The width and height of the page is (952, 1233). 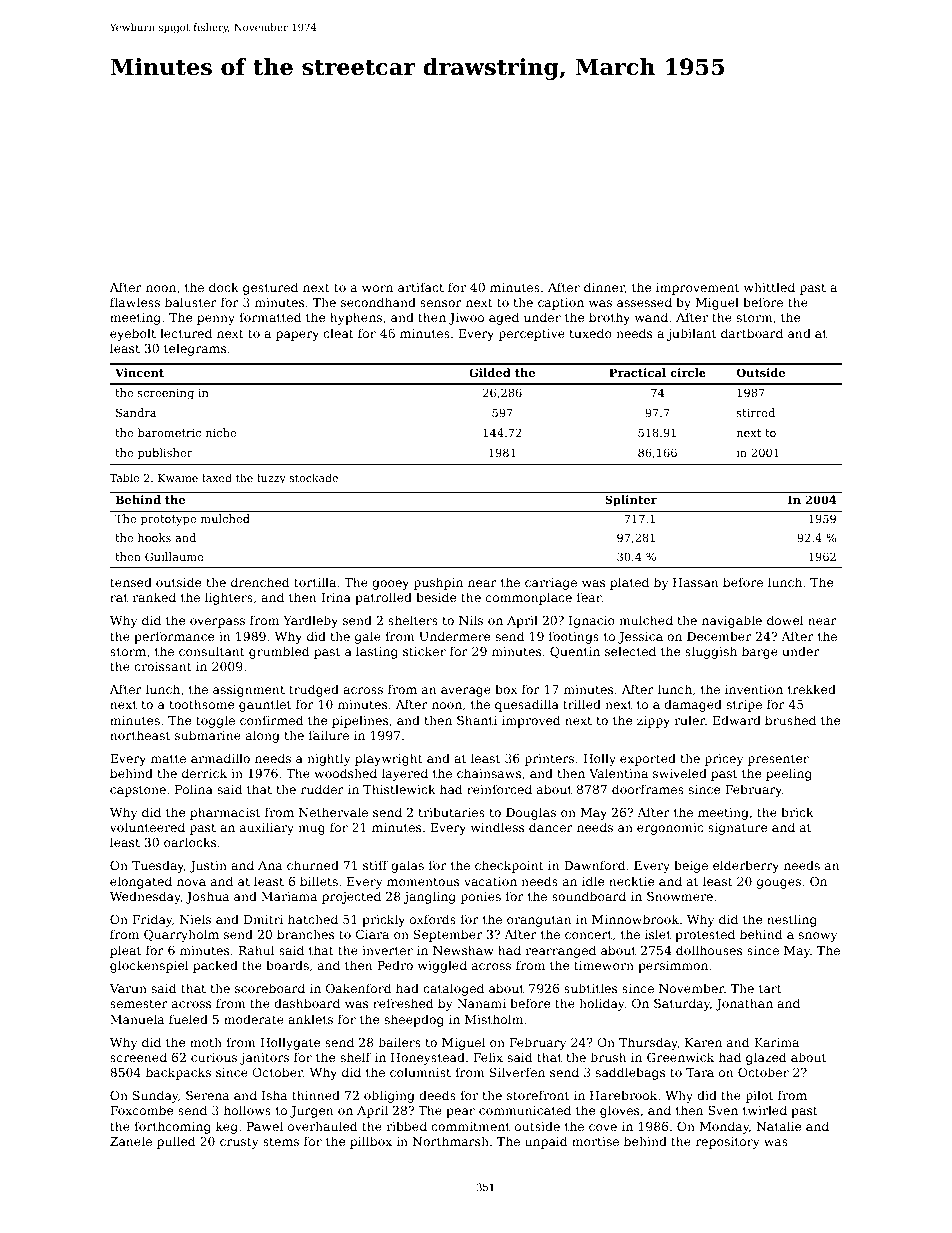 What do you see at coordinates (207, 1095) in the page?
I see `Serena` at bounding box center [207, 1095].
